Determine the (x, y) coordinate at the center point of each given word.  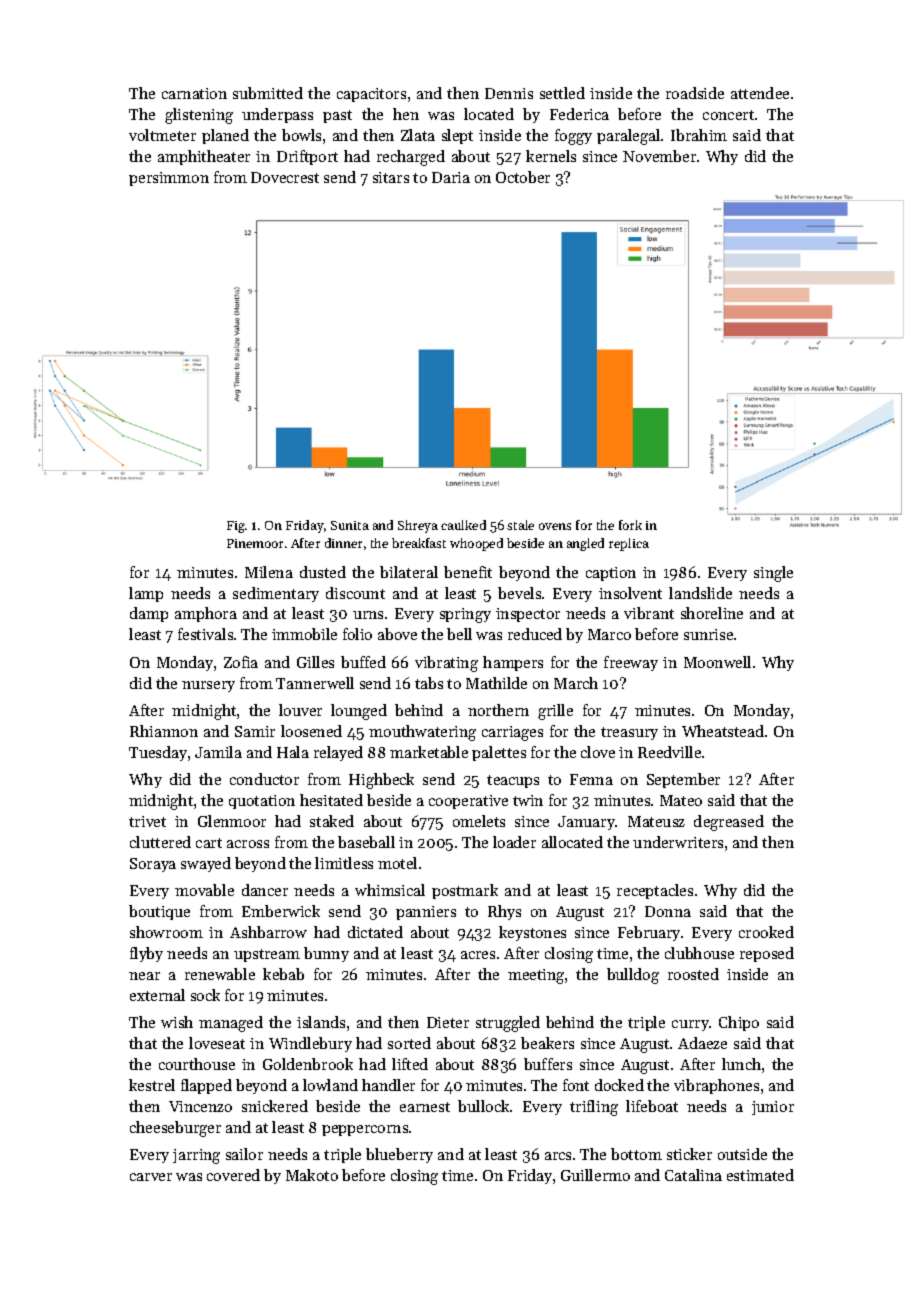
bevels (519, 593)
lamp (146, 594)
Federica (579, 114)
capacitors (371, 95)
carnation (194, 93)
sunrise (708, 634)
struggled (508, 1024)
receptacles (655, 891)
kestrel (152, 1085)
